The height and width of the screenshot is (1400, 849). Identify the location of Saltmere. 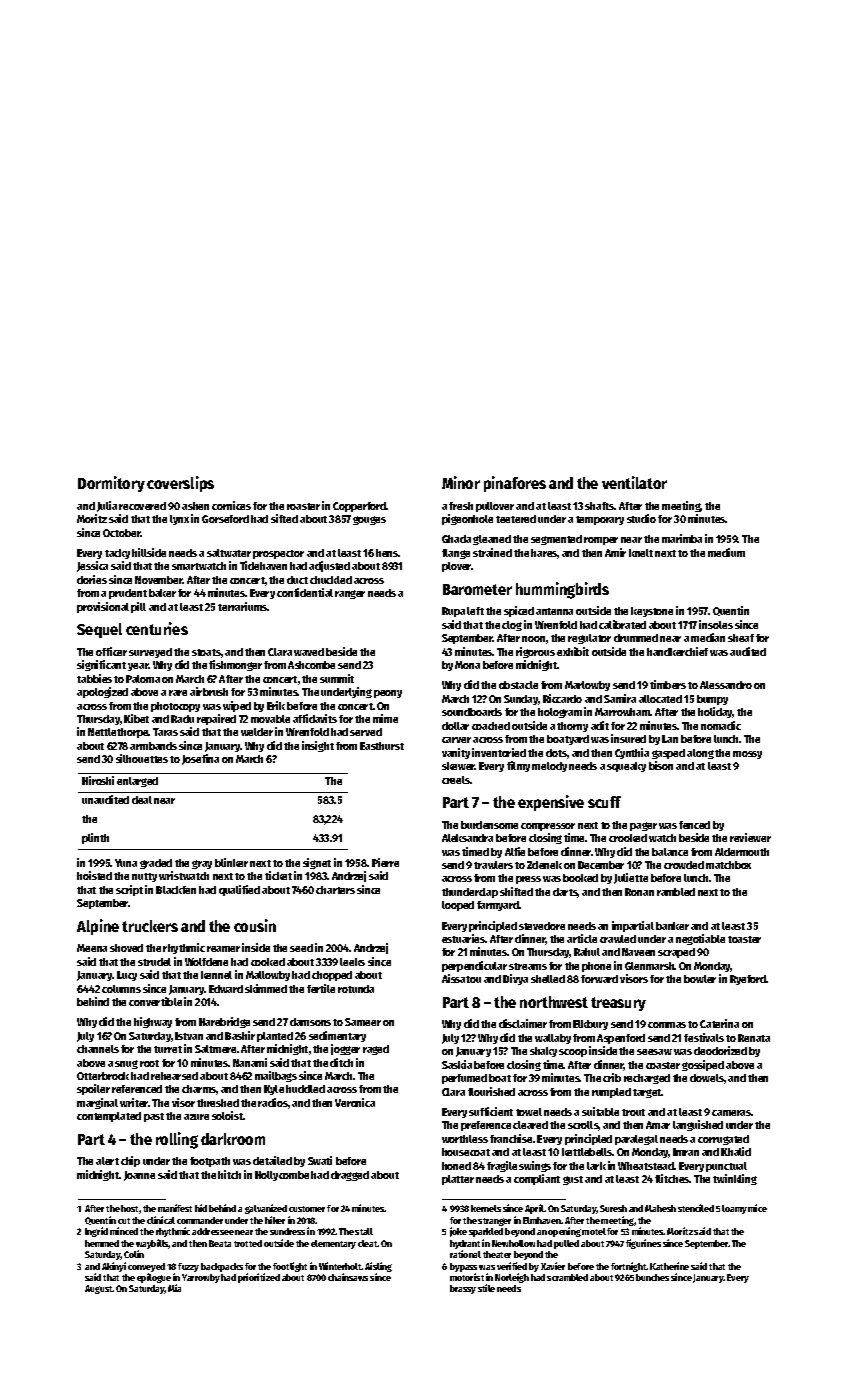
(215, 1049).
